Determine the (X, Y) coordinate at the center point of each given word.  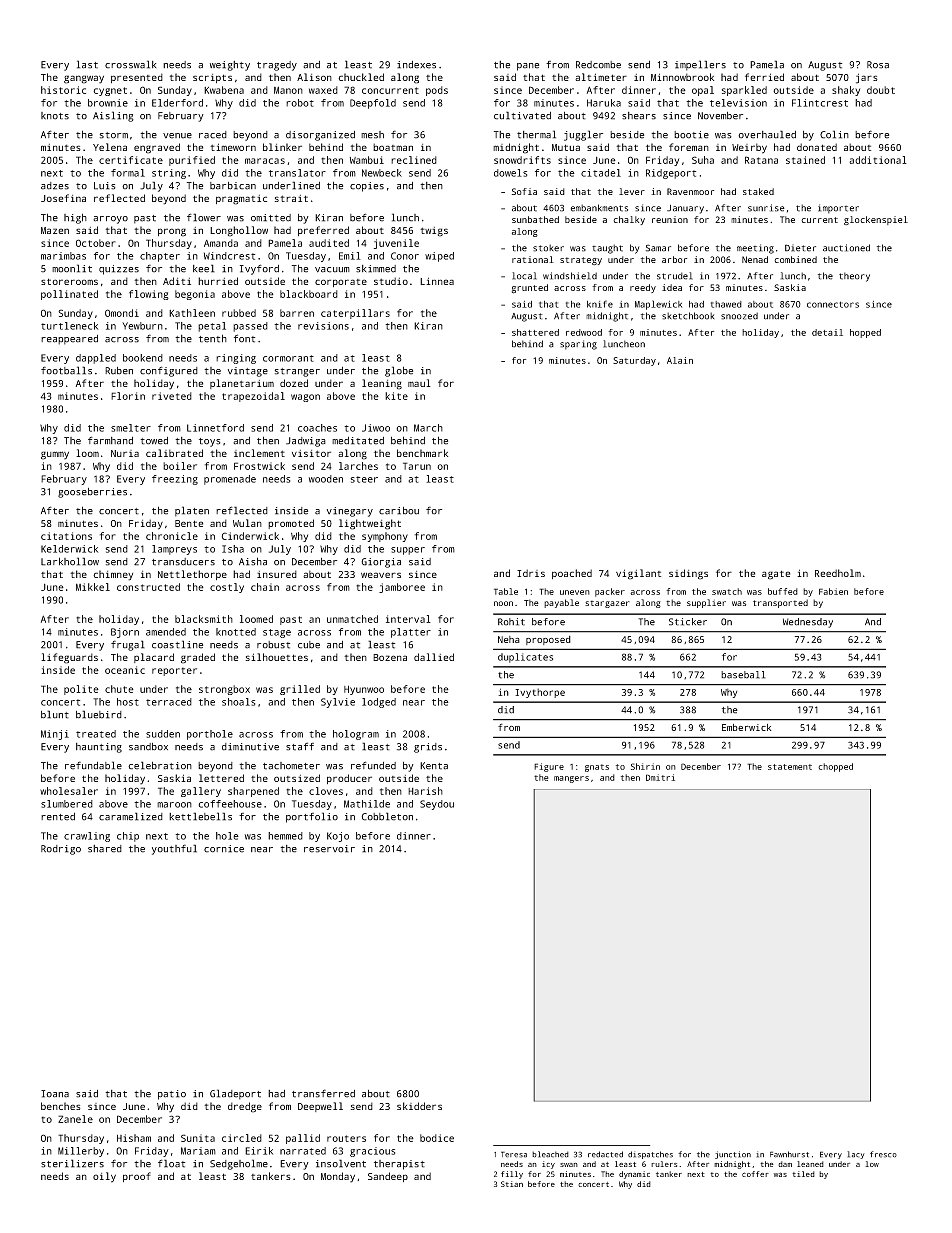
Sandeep (388, 1177)
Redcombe (598, 65)
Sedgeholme (239, 1164)
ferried (764, 77)
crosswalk (130, 64)
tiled (803, 1174)
